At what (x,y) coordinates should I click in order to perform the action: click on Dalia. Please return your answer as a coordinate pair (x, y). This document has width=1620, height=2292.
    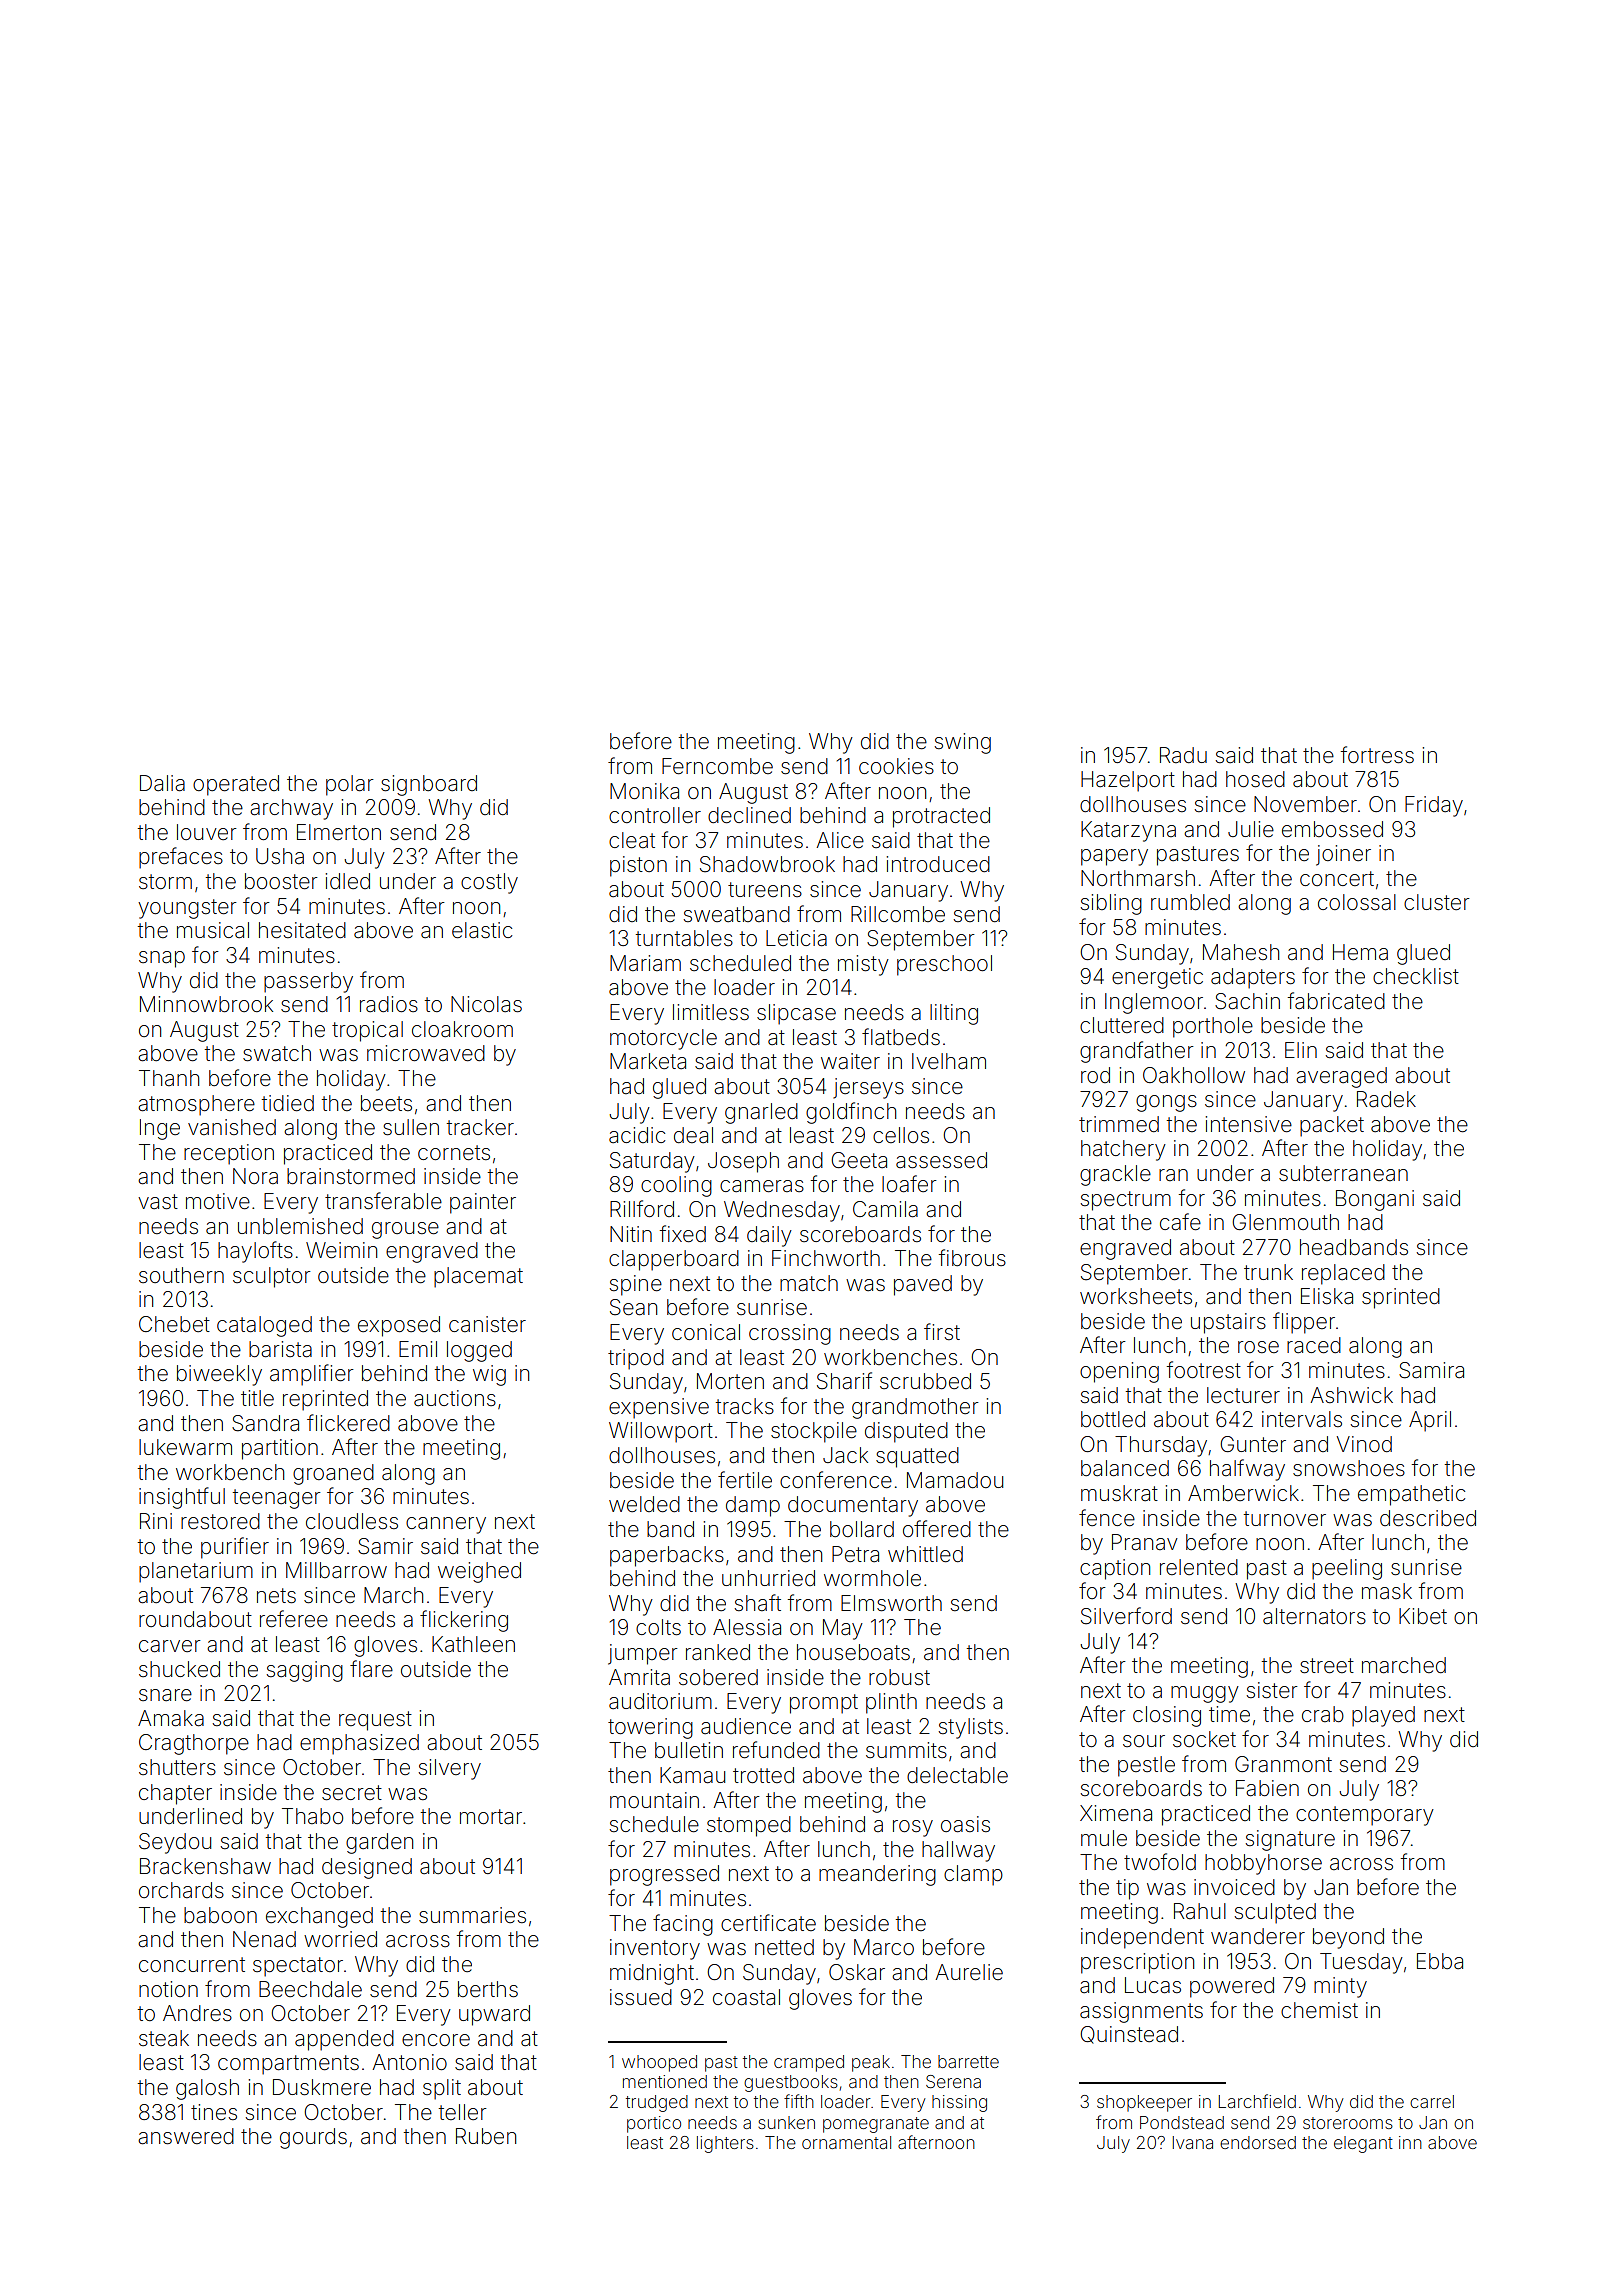
    Looking at the image, I should click on (162, 783).
